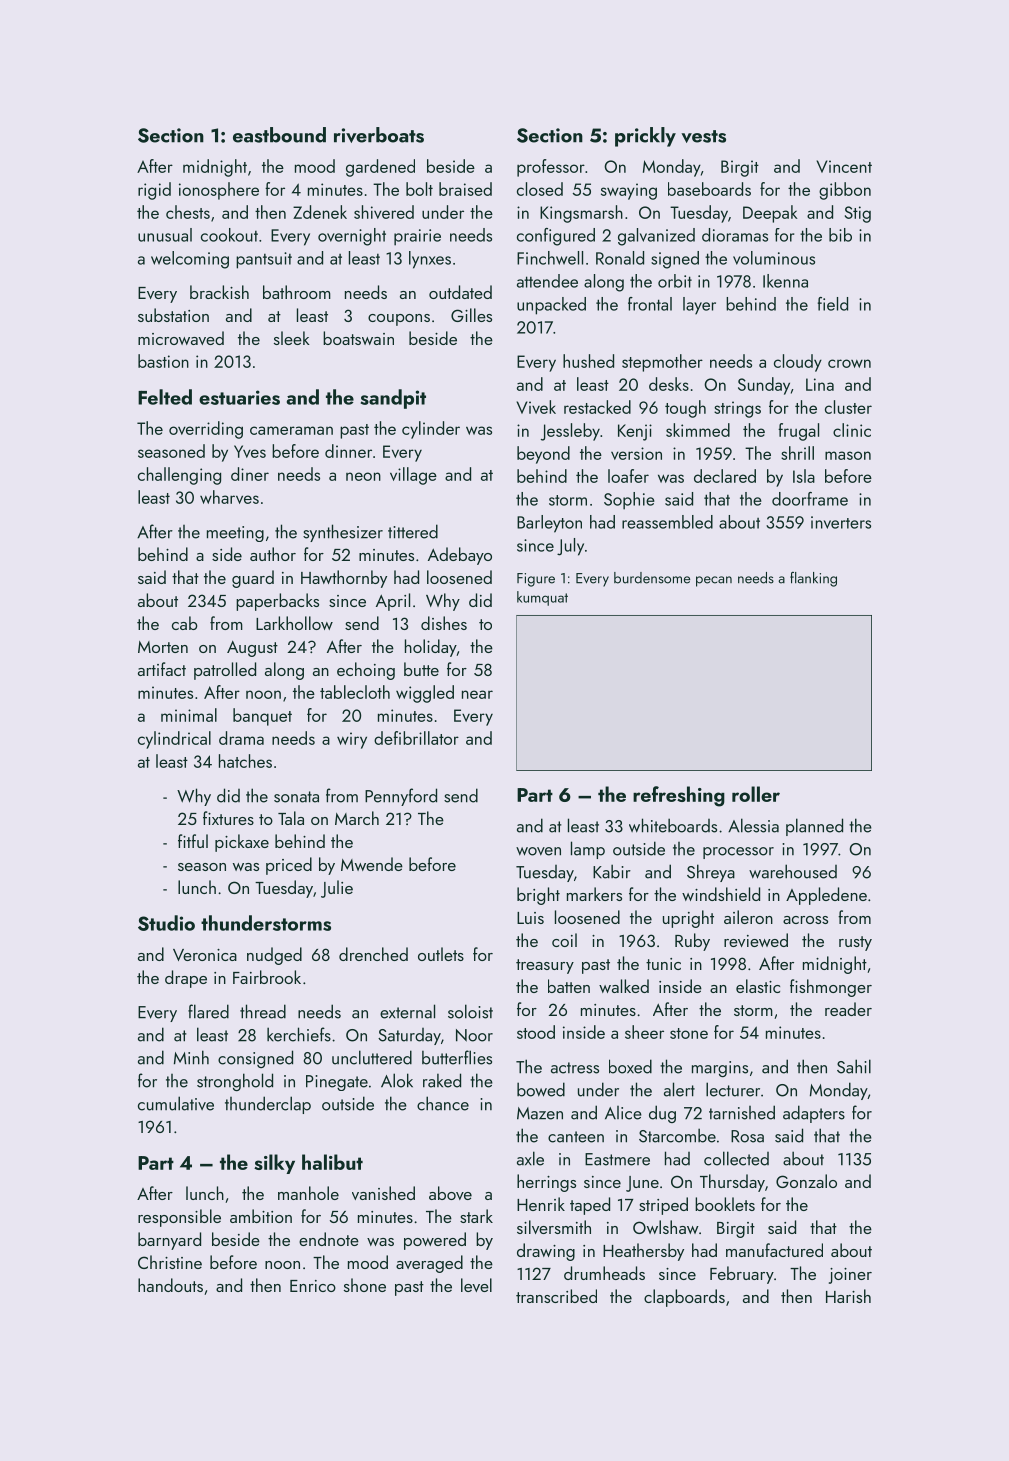  Describe the element at coordinates (858, 214) in the screenshot. I see `Stig` at that location.
